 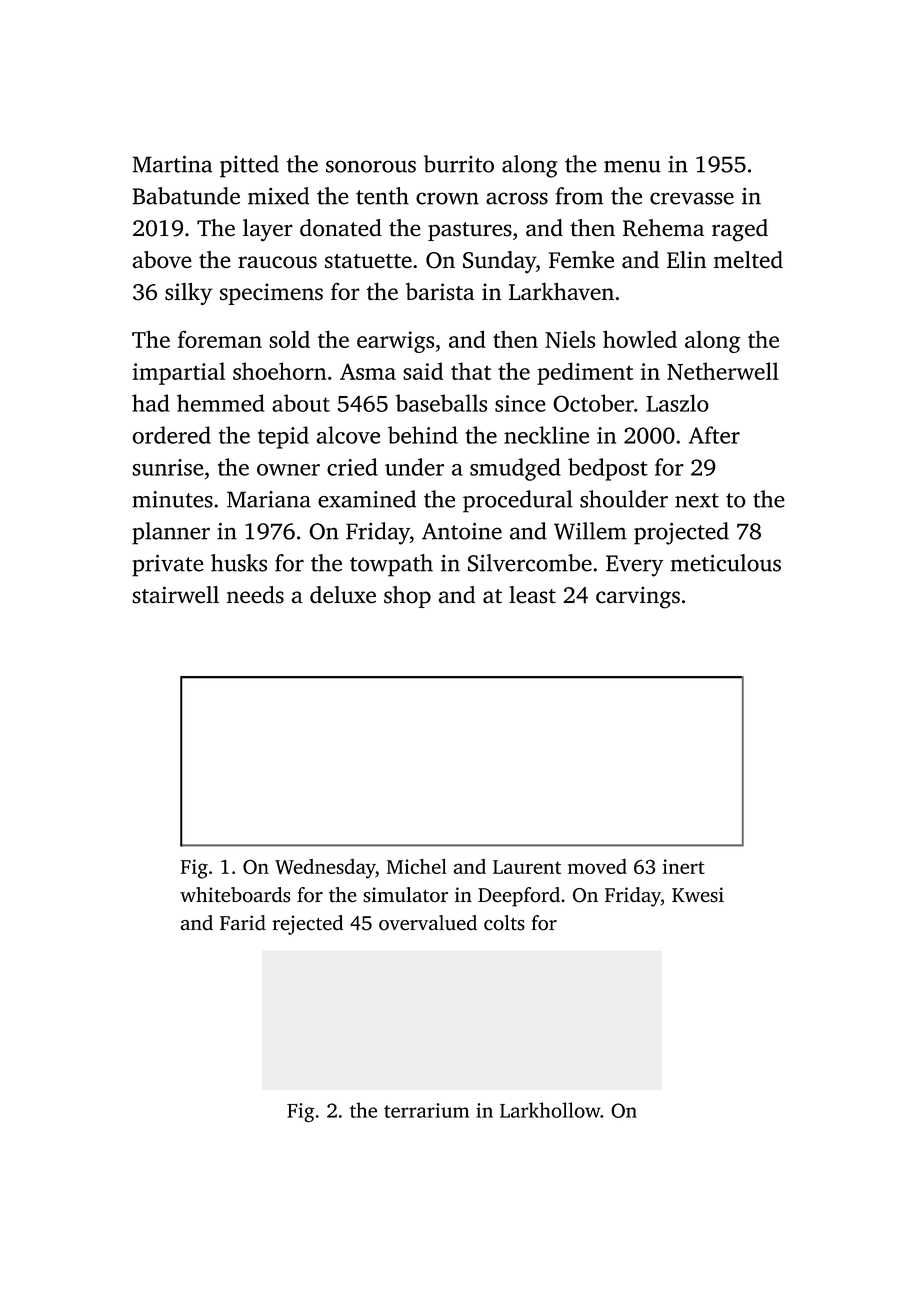 I want to click on menu, so click(x=632, y=166).
